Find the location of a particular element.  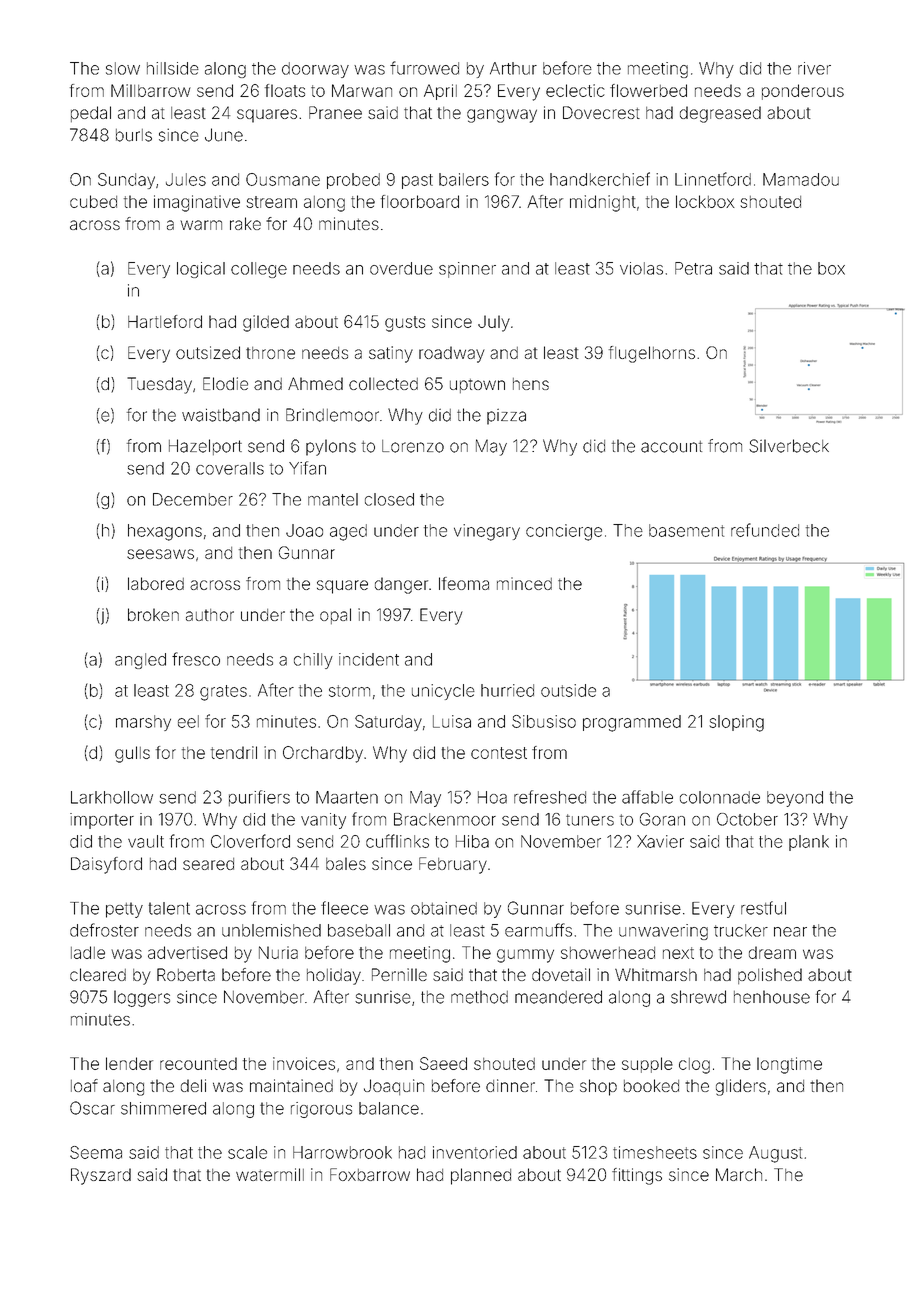

bailers is located at coordinates (464, 179).
